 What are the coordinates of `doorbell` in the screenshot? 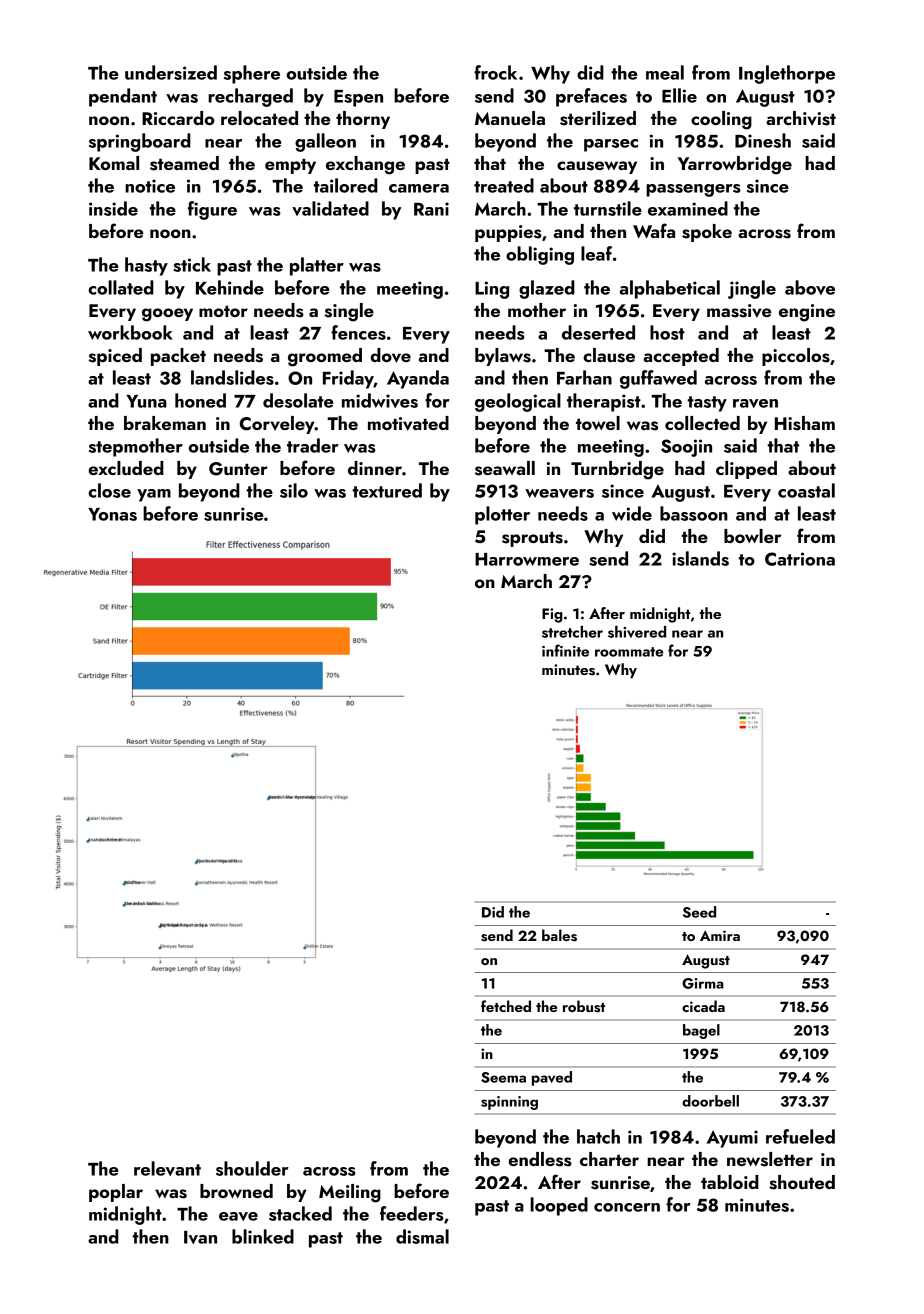 It's located at (710, 1101).
